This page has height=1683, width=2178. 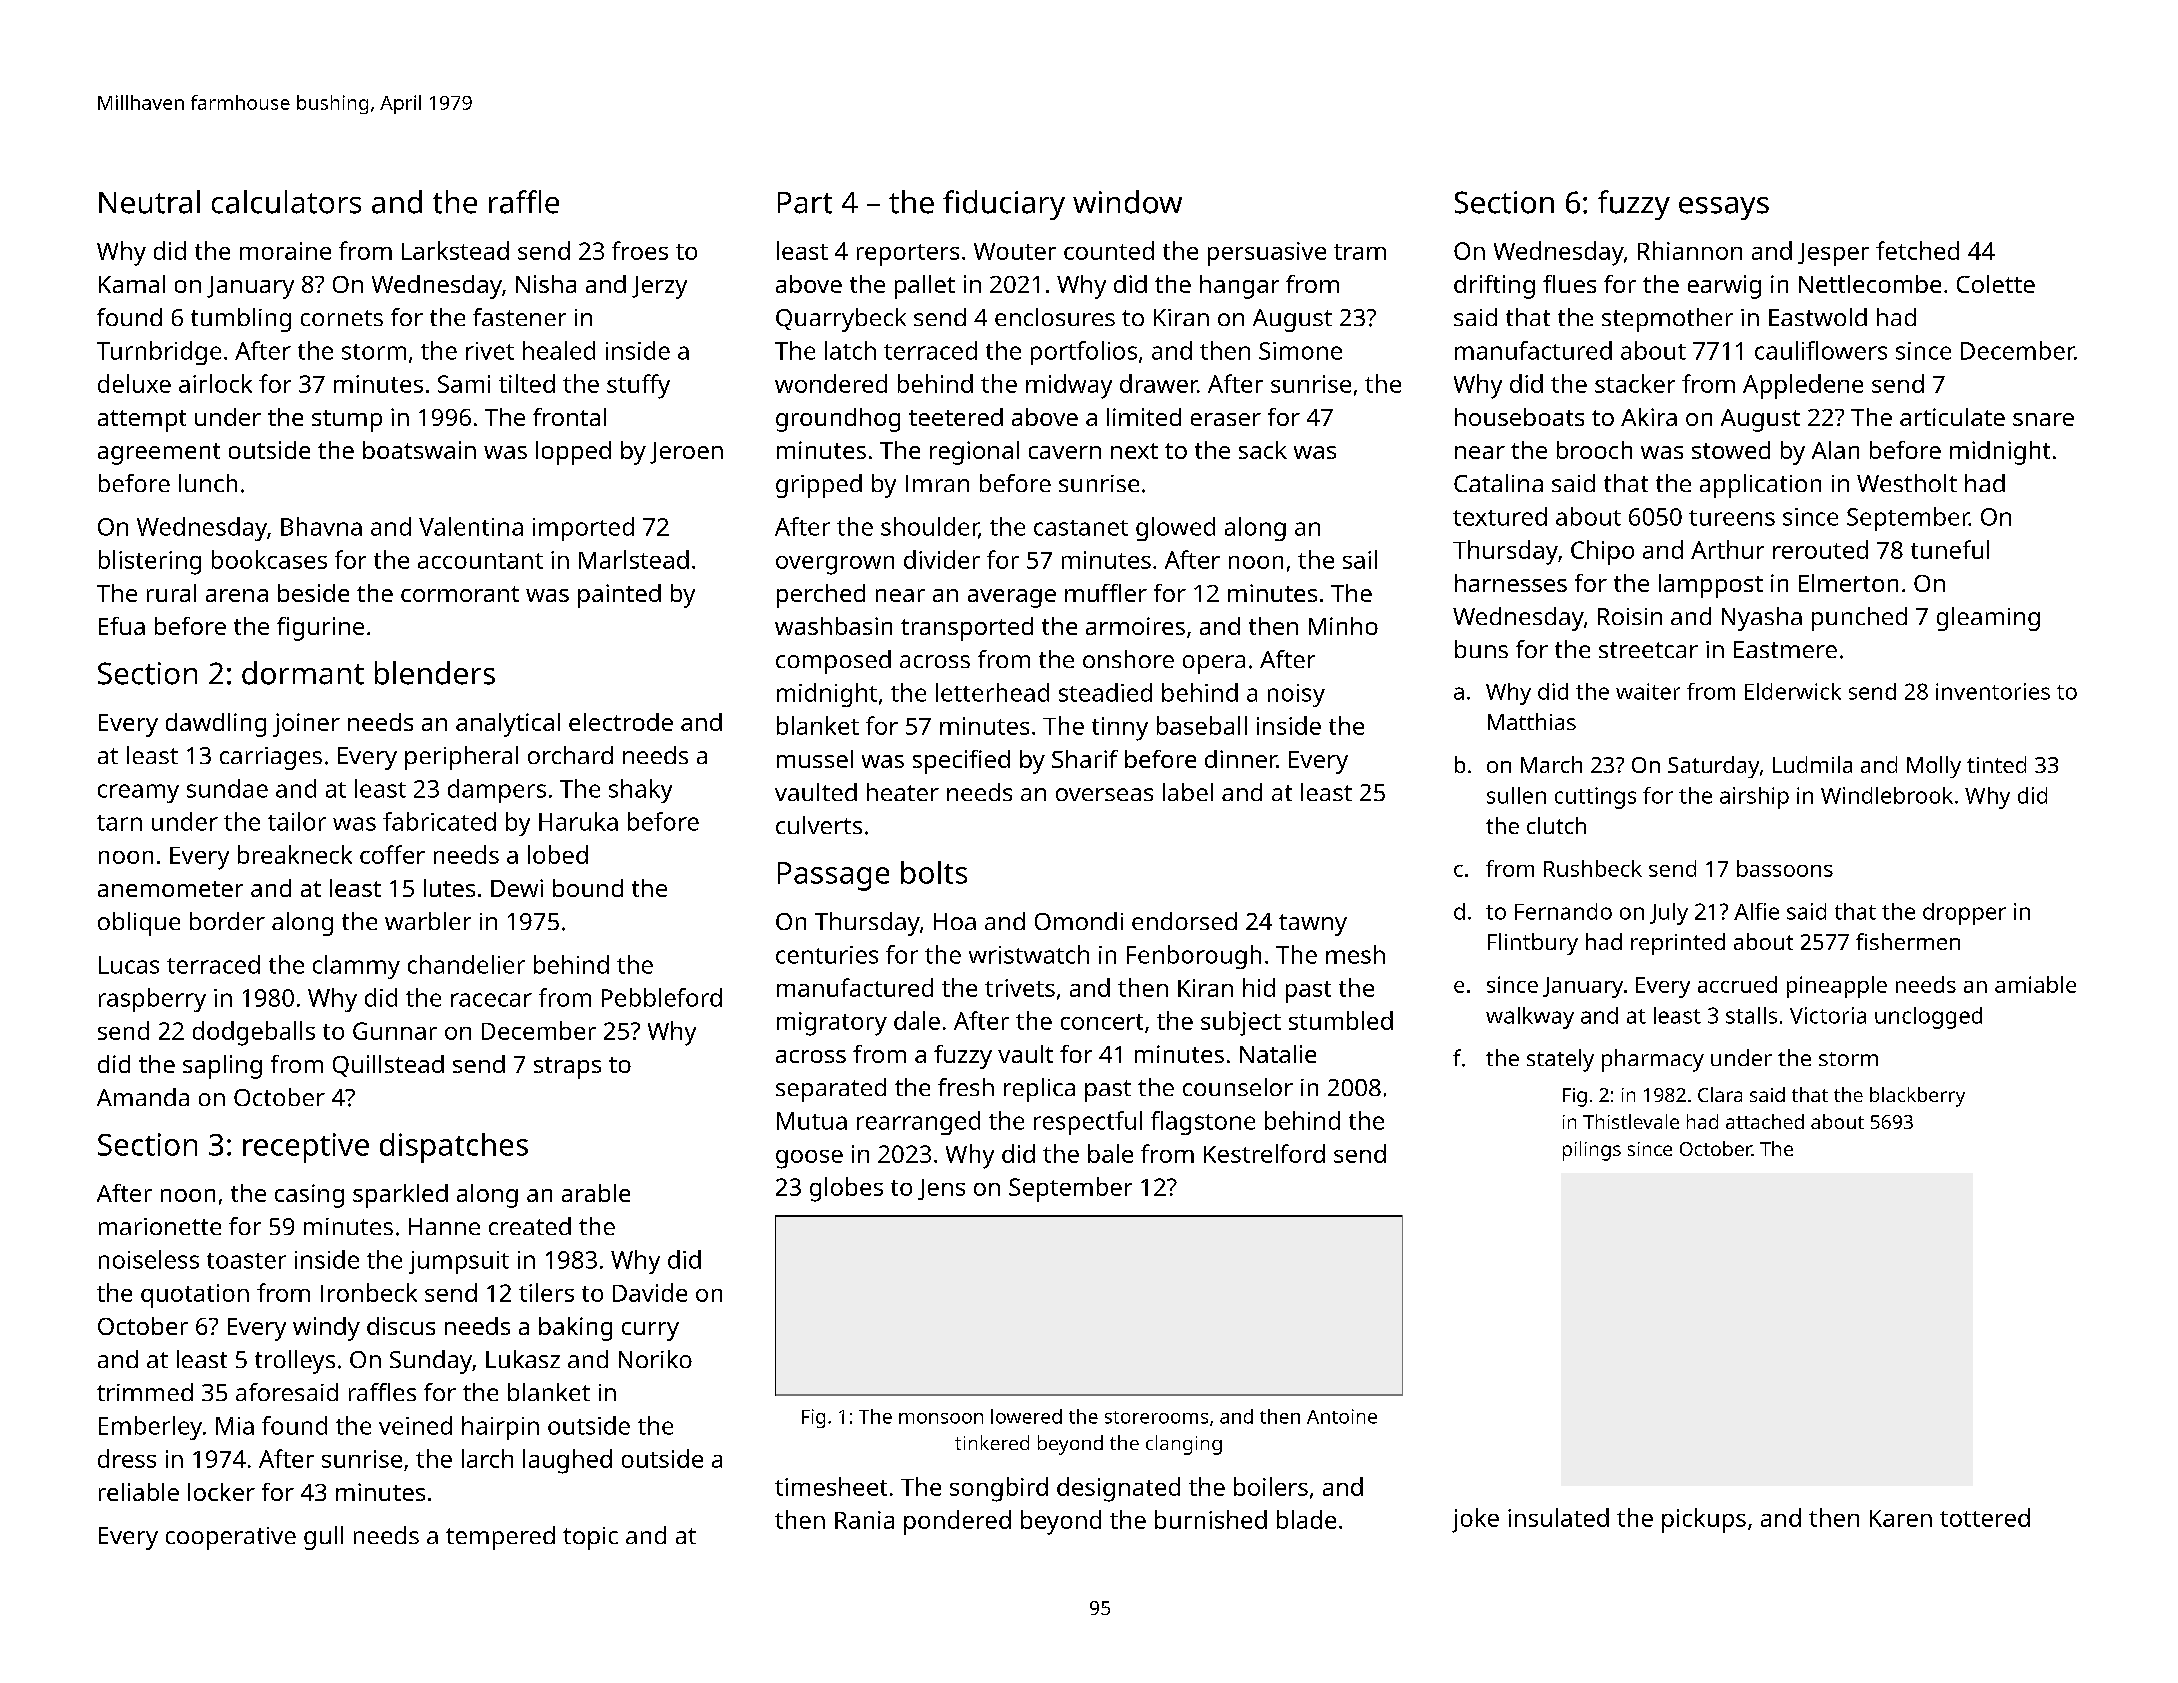 What do you see at coordinates (1724, 208) in the page?
I see `essays` at bounding box center [1724, 208].
